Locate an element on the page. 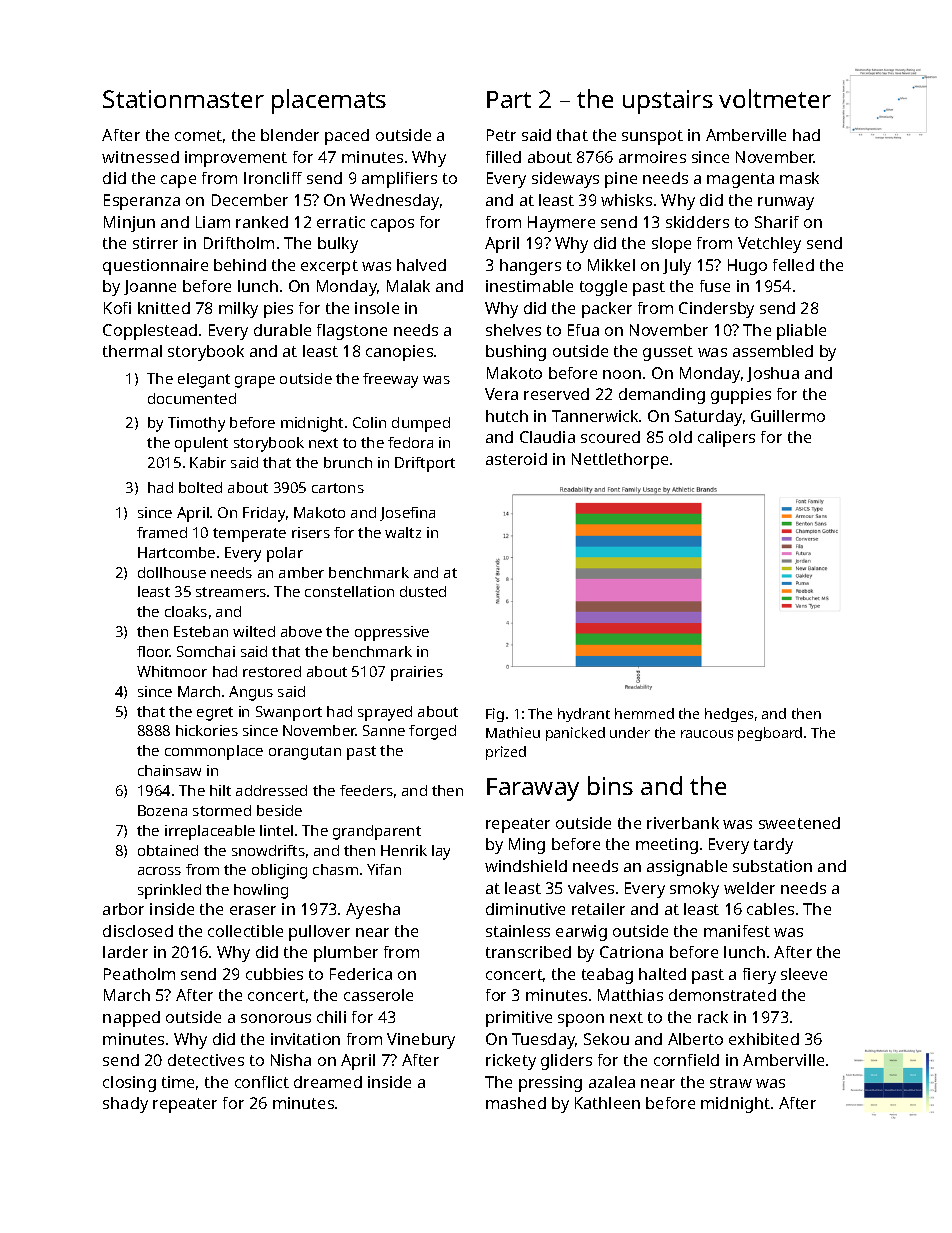  upstairs is located at coordinates (668, 102).
